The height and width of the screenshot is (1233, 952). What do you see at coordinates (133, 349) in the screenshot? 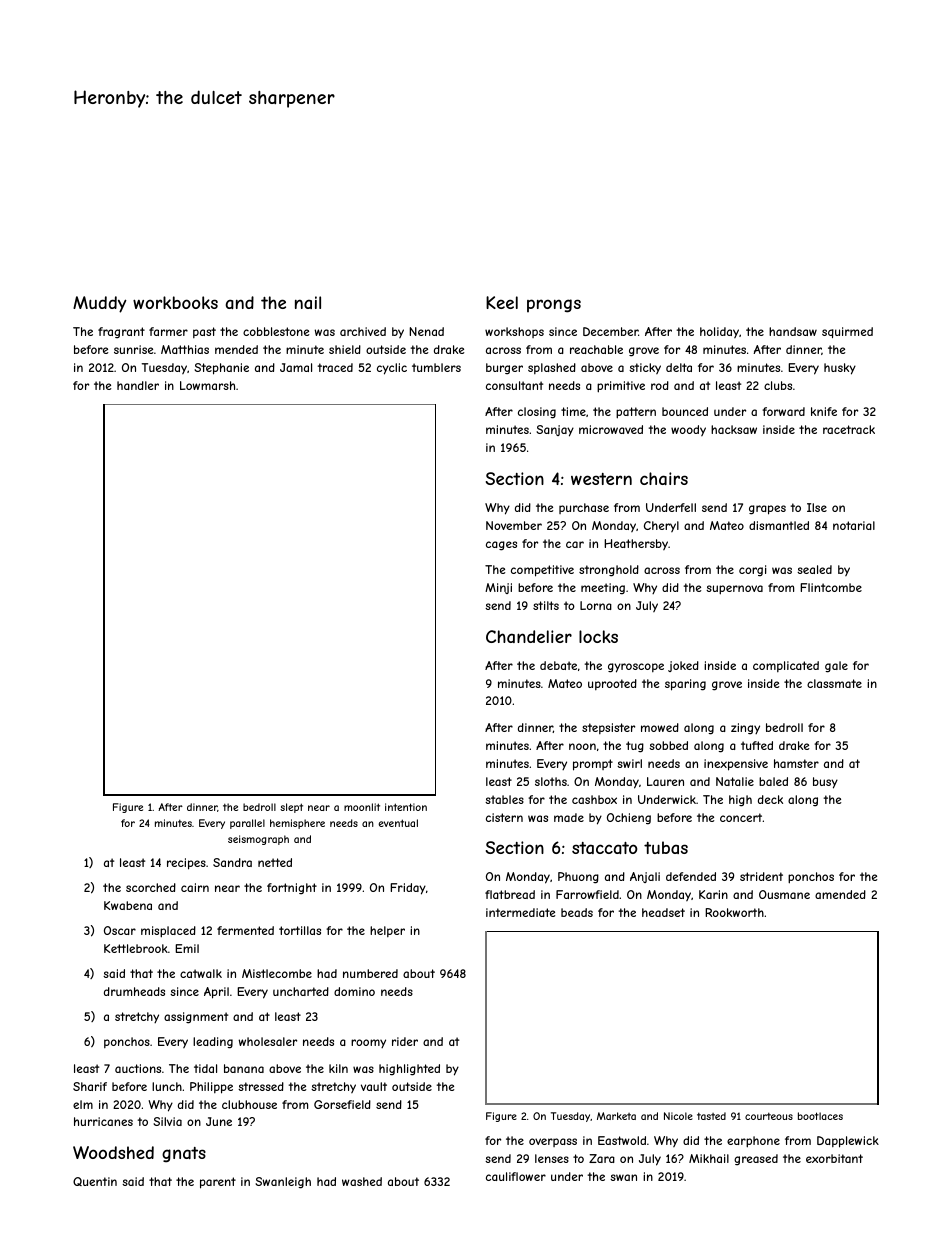
I see `sunrise` at bounding box center [133, 349].
